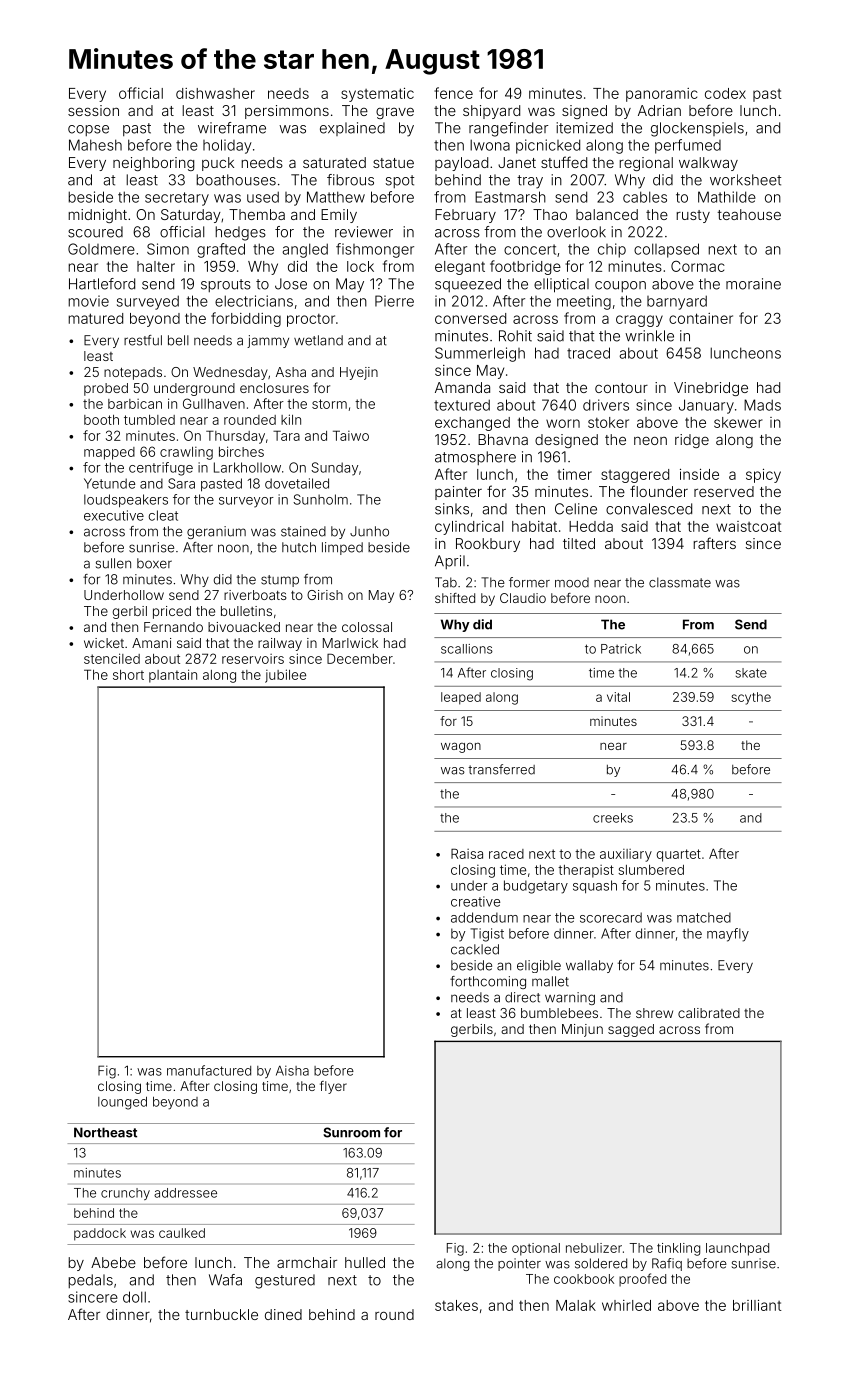  What do you see at coordinates (465, 216) in the document?
I see `February` at bounding box center [465, 216].
